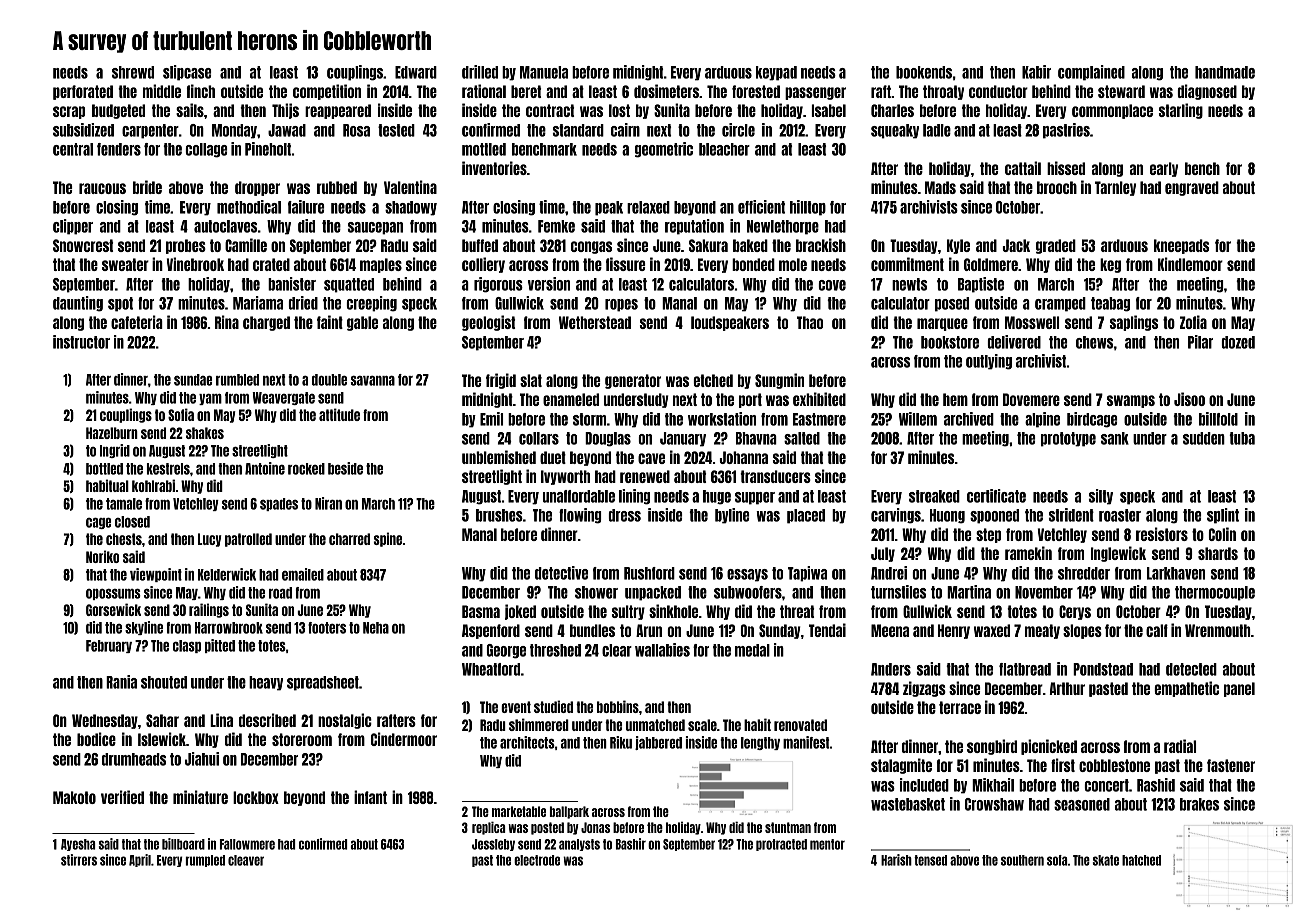 This document has height=924, width=1308. I want to click on hem, so click(955, 399).
